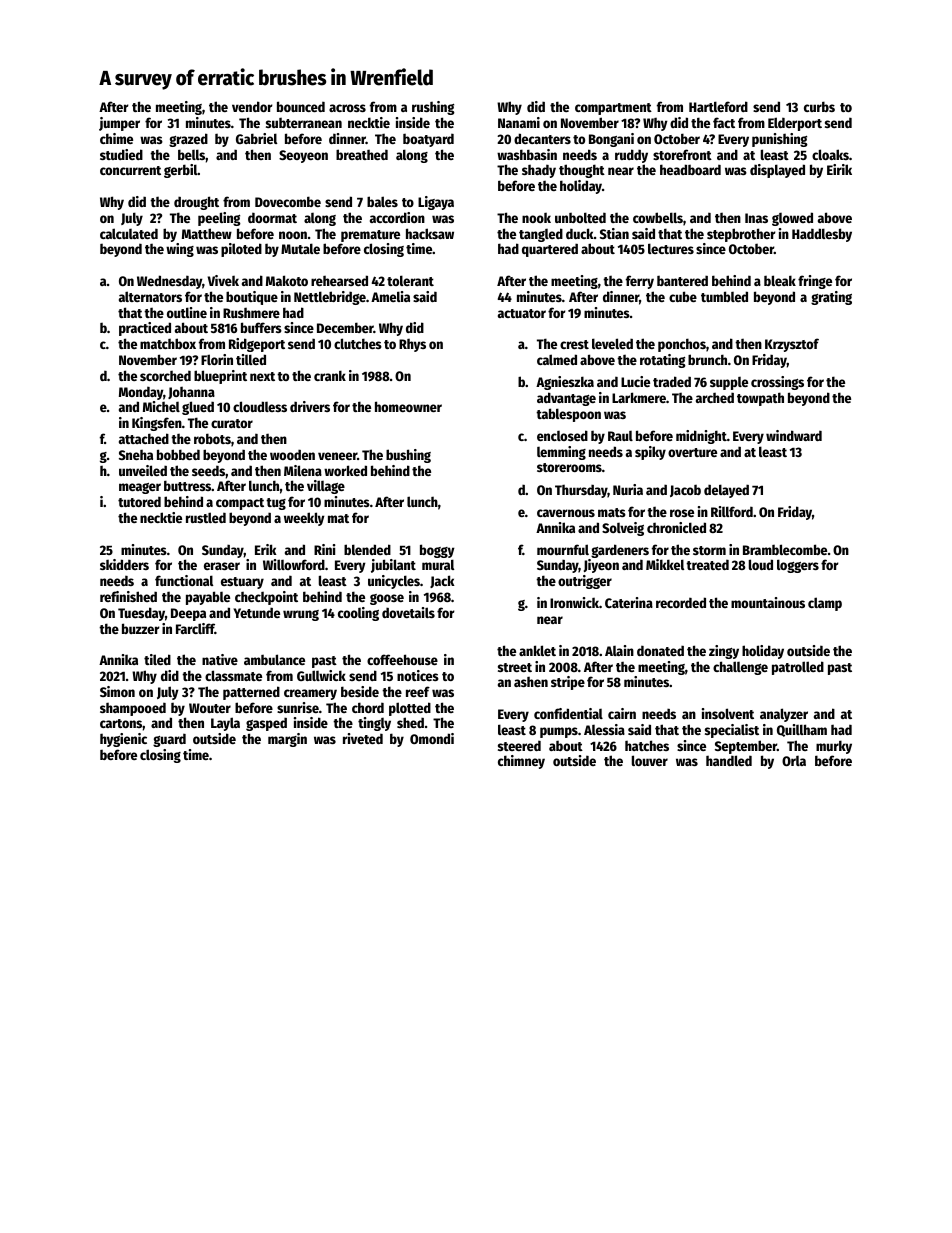 Image resolution: width=952 pixels, height=1233 pixels. Describe the element at coordinates (672, 381) in the screenshot. I see `traded` at that location.
